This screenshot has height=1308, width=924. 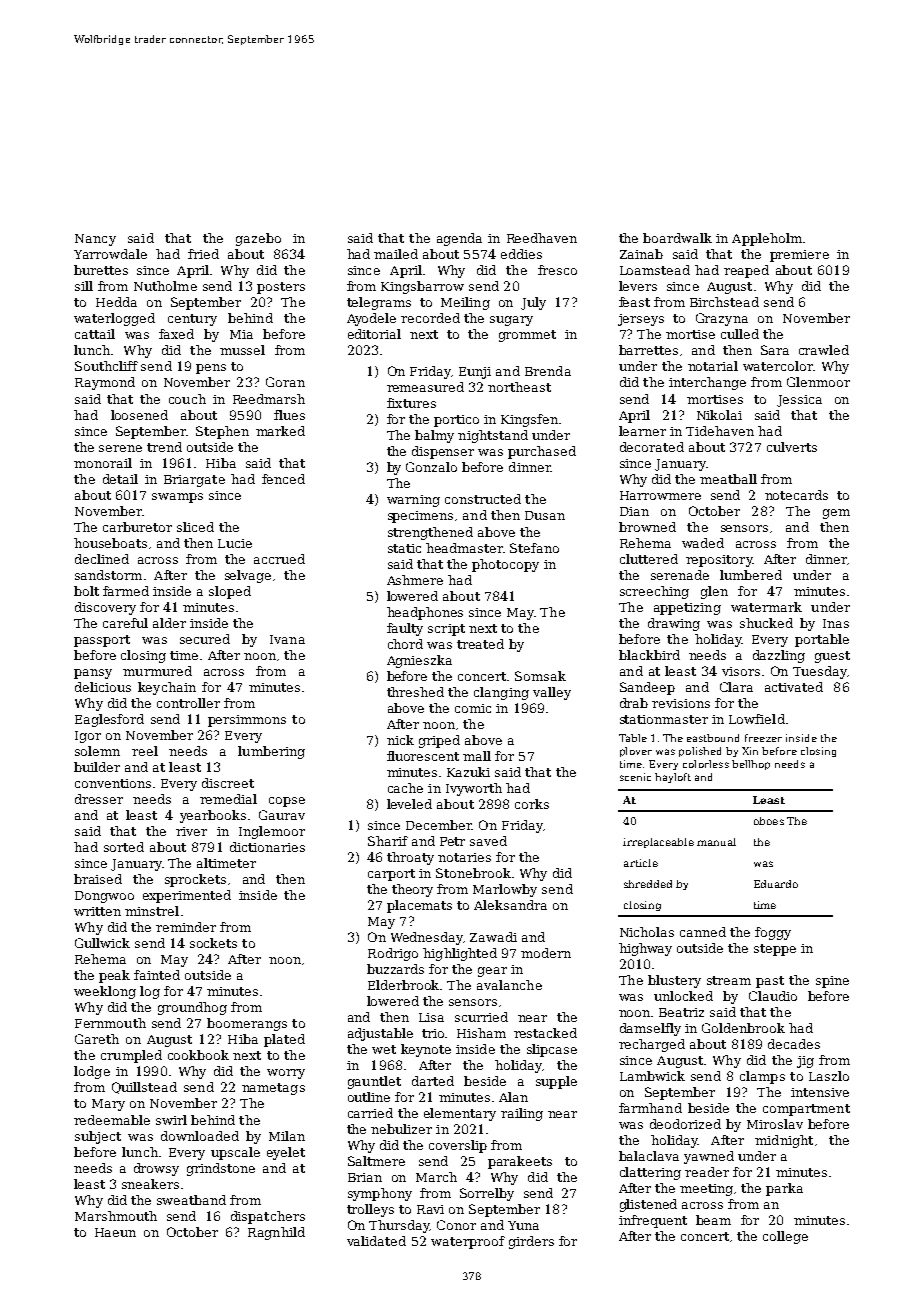 What do you see at coordinates (459, 239) in the screenshot?
I see `agenda` at bounding box center [459, 239].
